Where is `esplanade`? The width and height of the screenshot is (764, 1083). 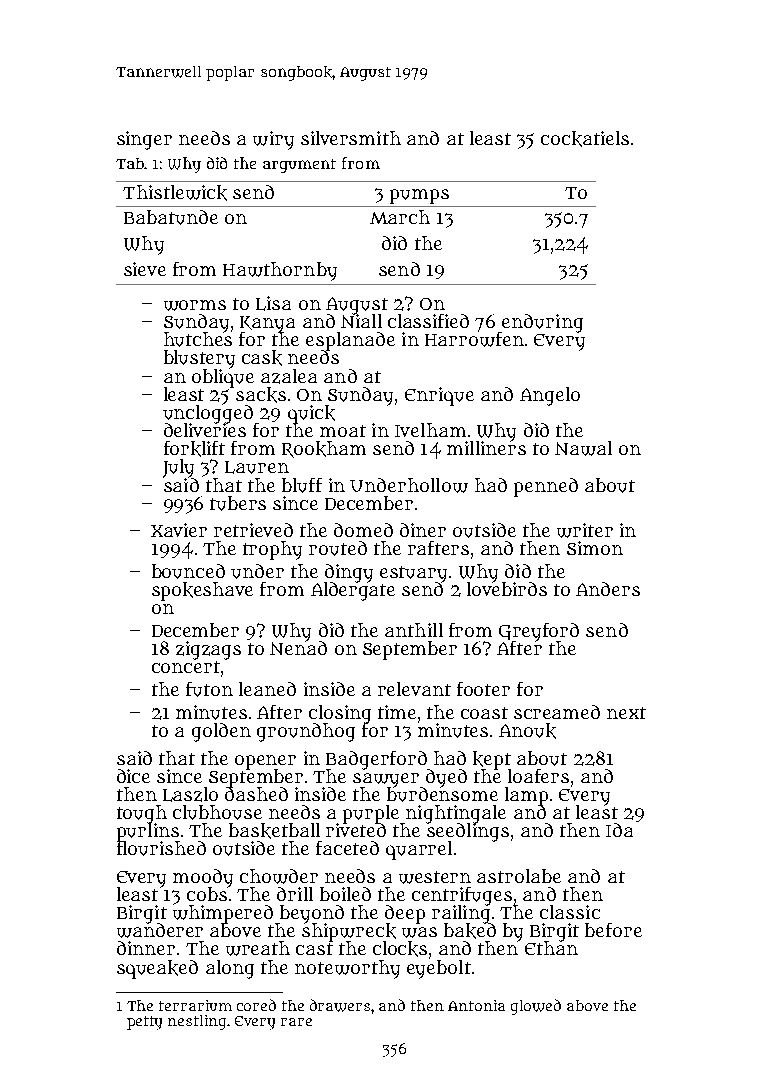 esplanade is located at coordinates (350, 341).
